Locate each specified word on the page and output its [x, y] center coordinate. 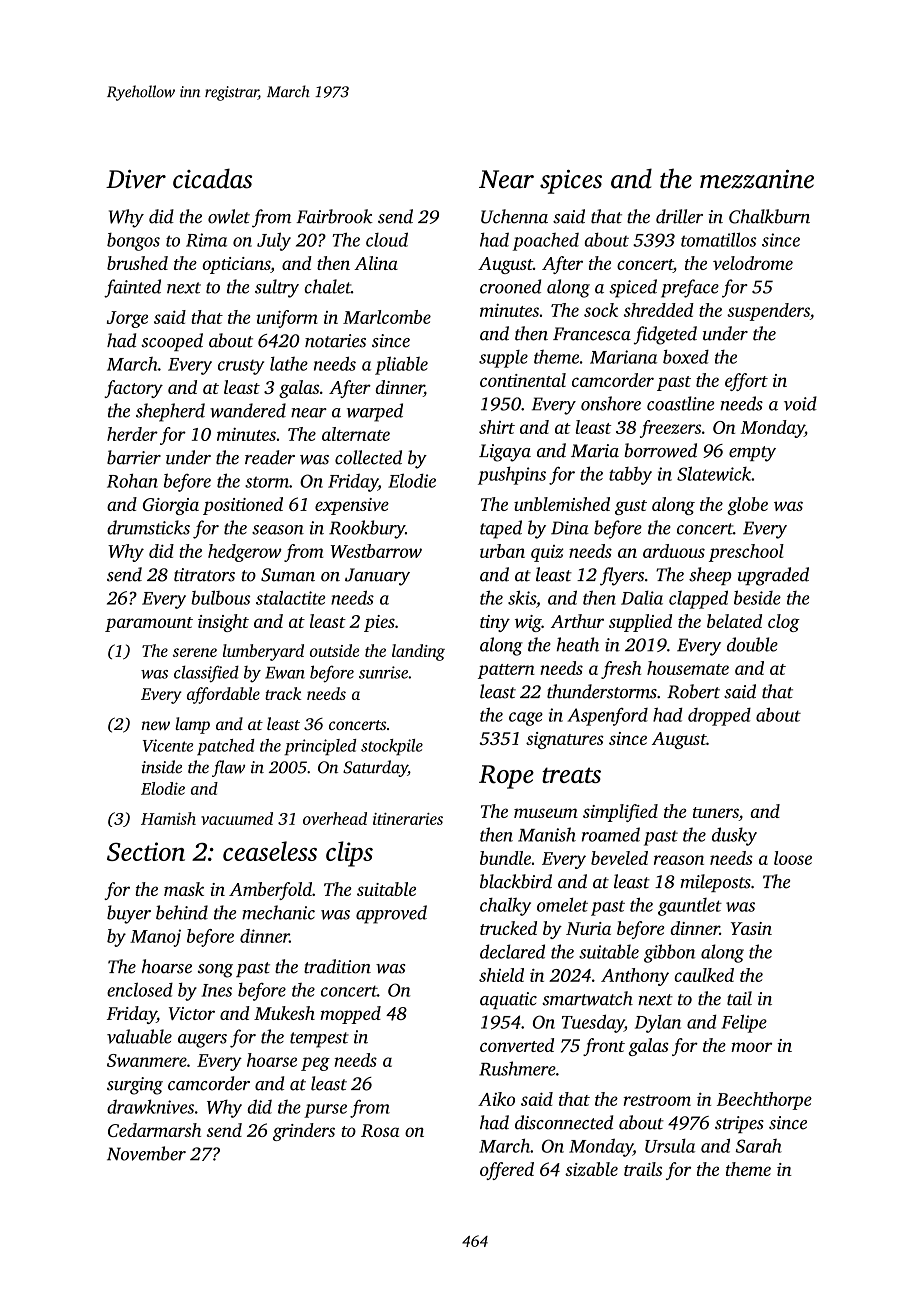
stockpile [392, 747]
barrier [134, 457]
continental [523, 380]
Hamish [168, 818]
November [146, 1153]
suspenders [768, 312]
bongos [133, 242]
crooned [510, 286]
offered [507, 1171]
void [800, 403]
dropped [719, 717]
